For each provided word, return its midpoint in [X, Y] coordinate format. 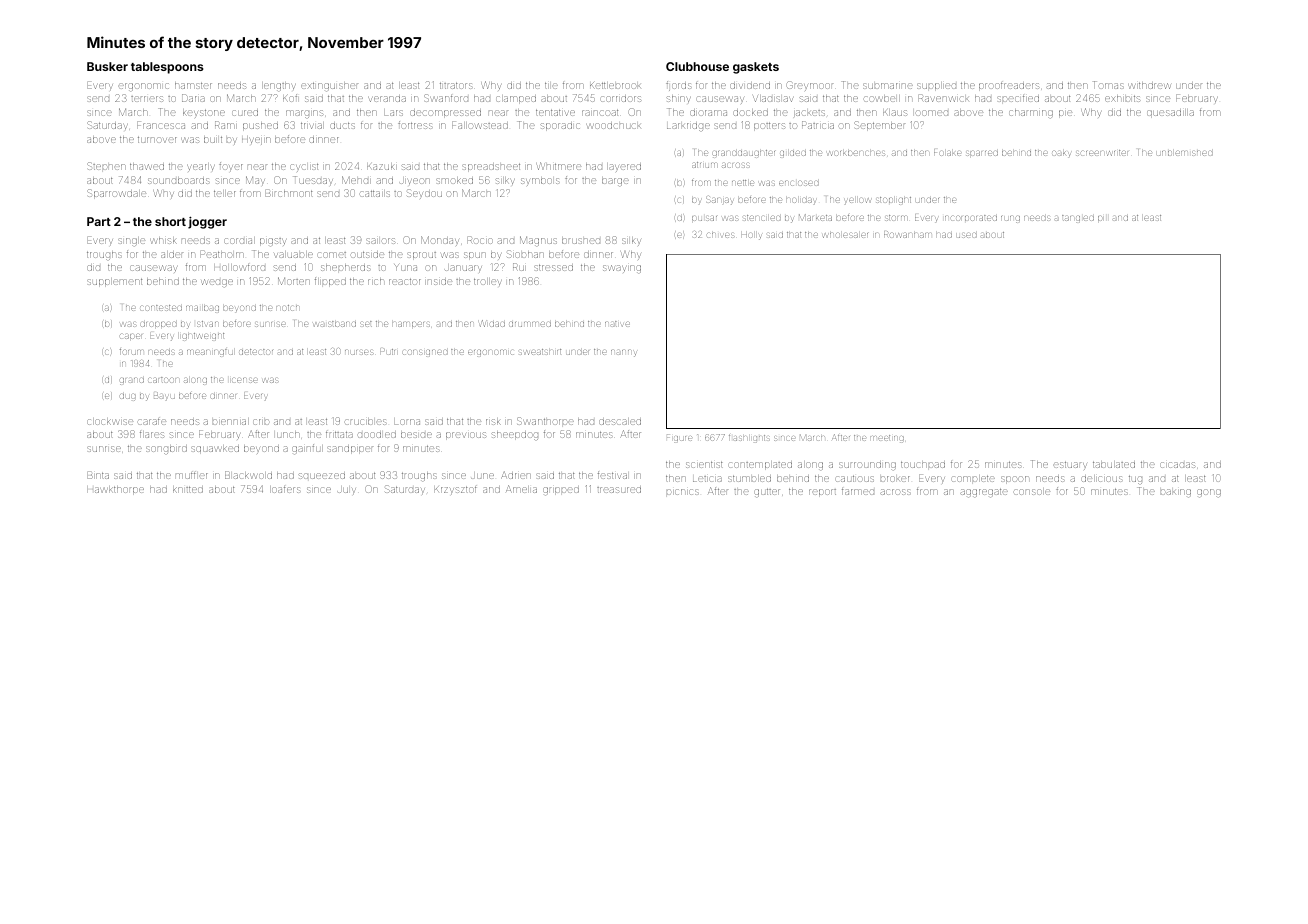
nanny [623, 353]
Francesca [161, 125]
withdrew [1149, 85]
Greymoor [810, 86]
